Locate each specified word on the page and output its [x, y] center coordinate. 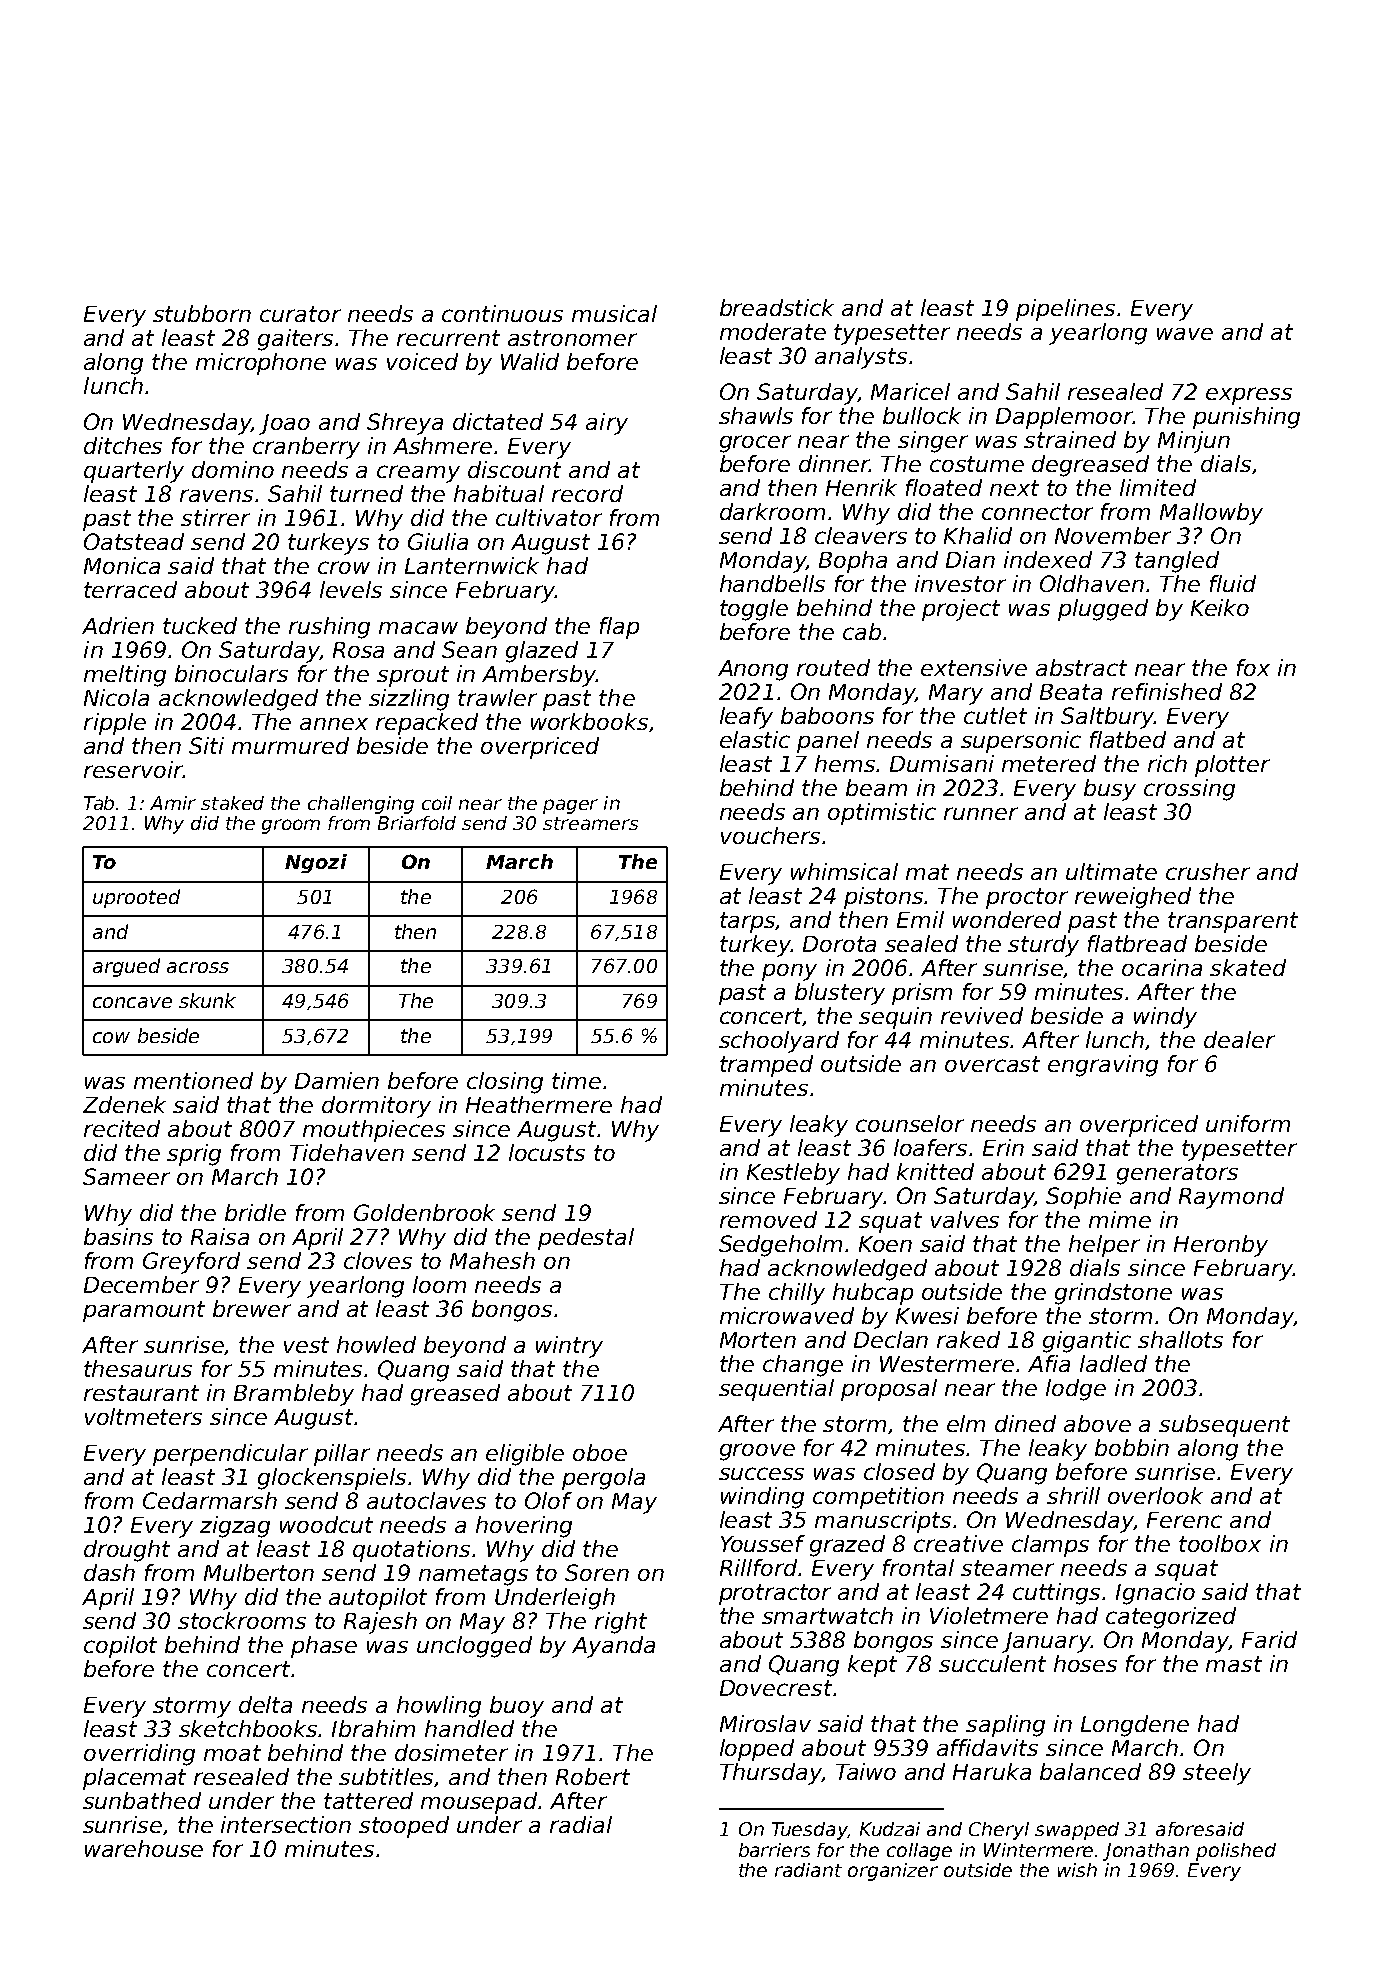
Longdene [1135, 1726]
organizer [893, 1872]
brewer [252, 1308]
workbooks [589, 721]
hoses [1085, 1663]
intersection [286, 1824]
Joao [284, 424]
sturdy [1043, 946]
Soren [597, 1572]
